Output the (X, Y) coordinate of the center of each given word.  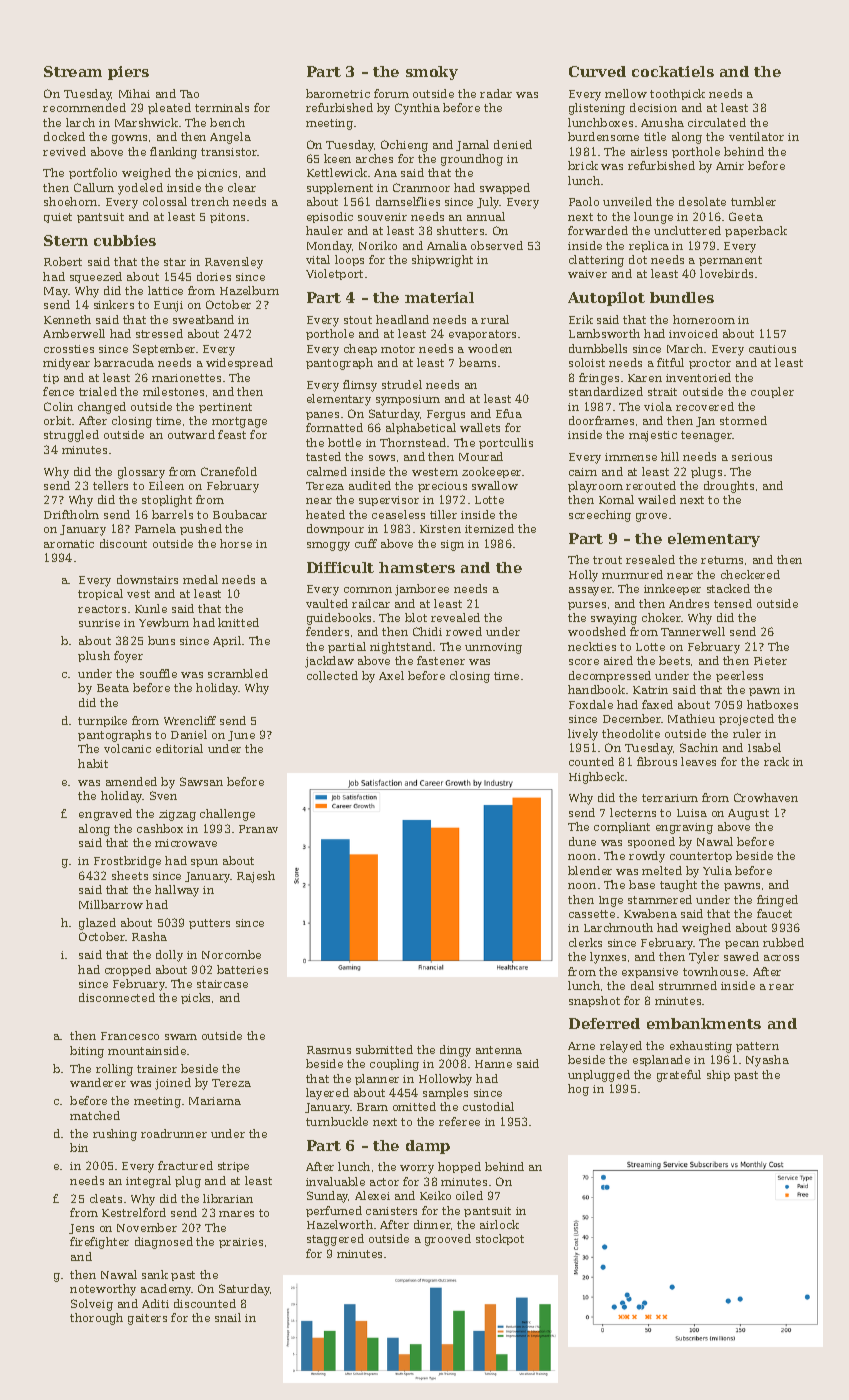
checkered (750, 574)
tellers (110, 485)
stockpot (500, 1239)
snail (228, 1317)
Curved (597, 71)
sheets (130, 875)
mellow (626, 93)
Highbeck (596, 778)
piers (128, 73)
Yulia (717, 870)
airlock (499, 1224)
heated (325, 514)
